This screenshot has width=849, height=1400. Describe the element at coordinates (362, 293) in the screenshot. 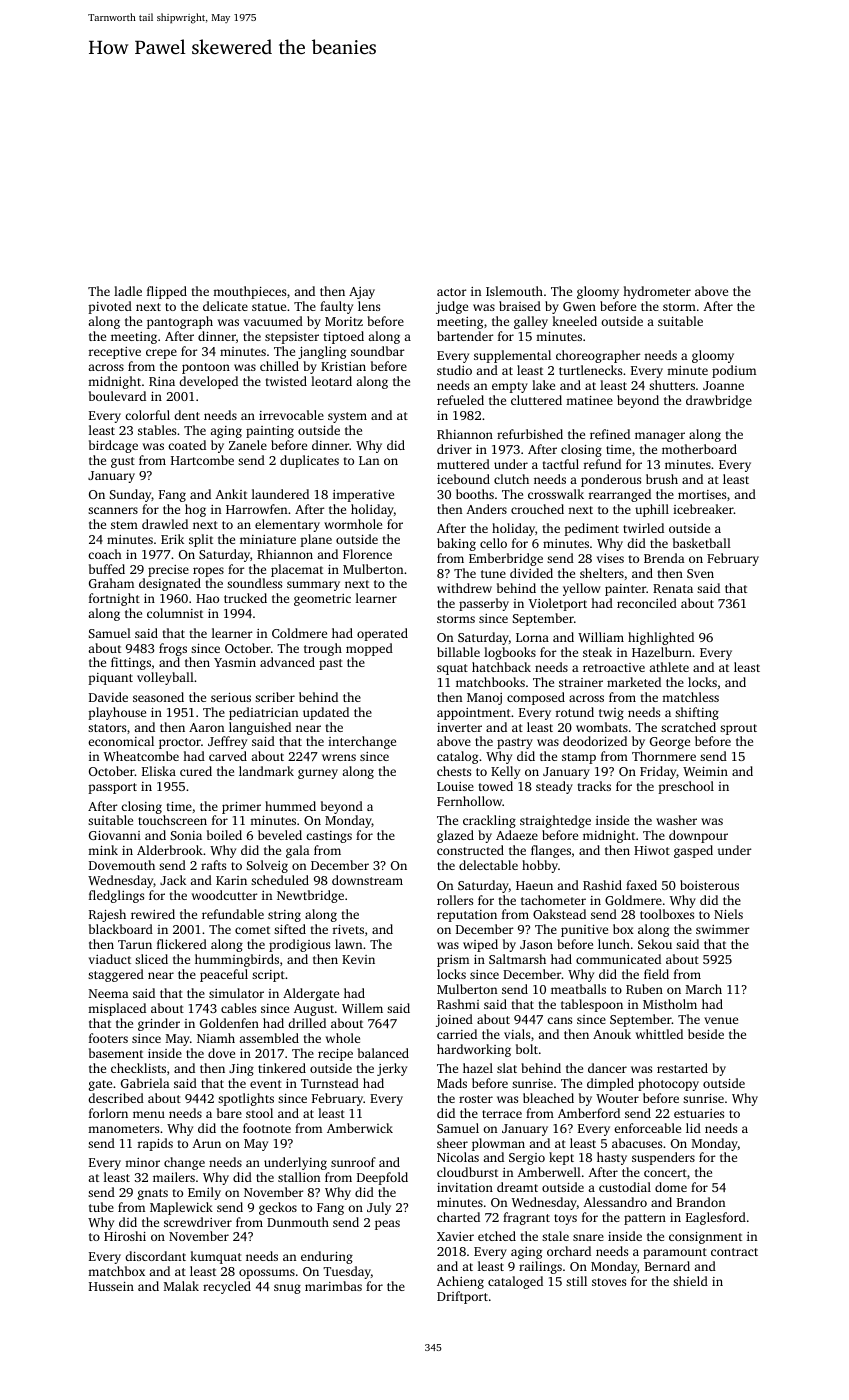

I see `Ajay` at that location.
